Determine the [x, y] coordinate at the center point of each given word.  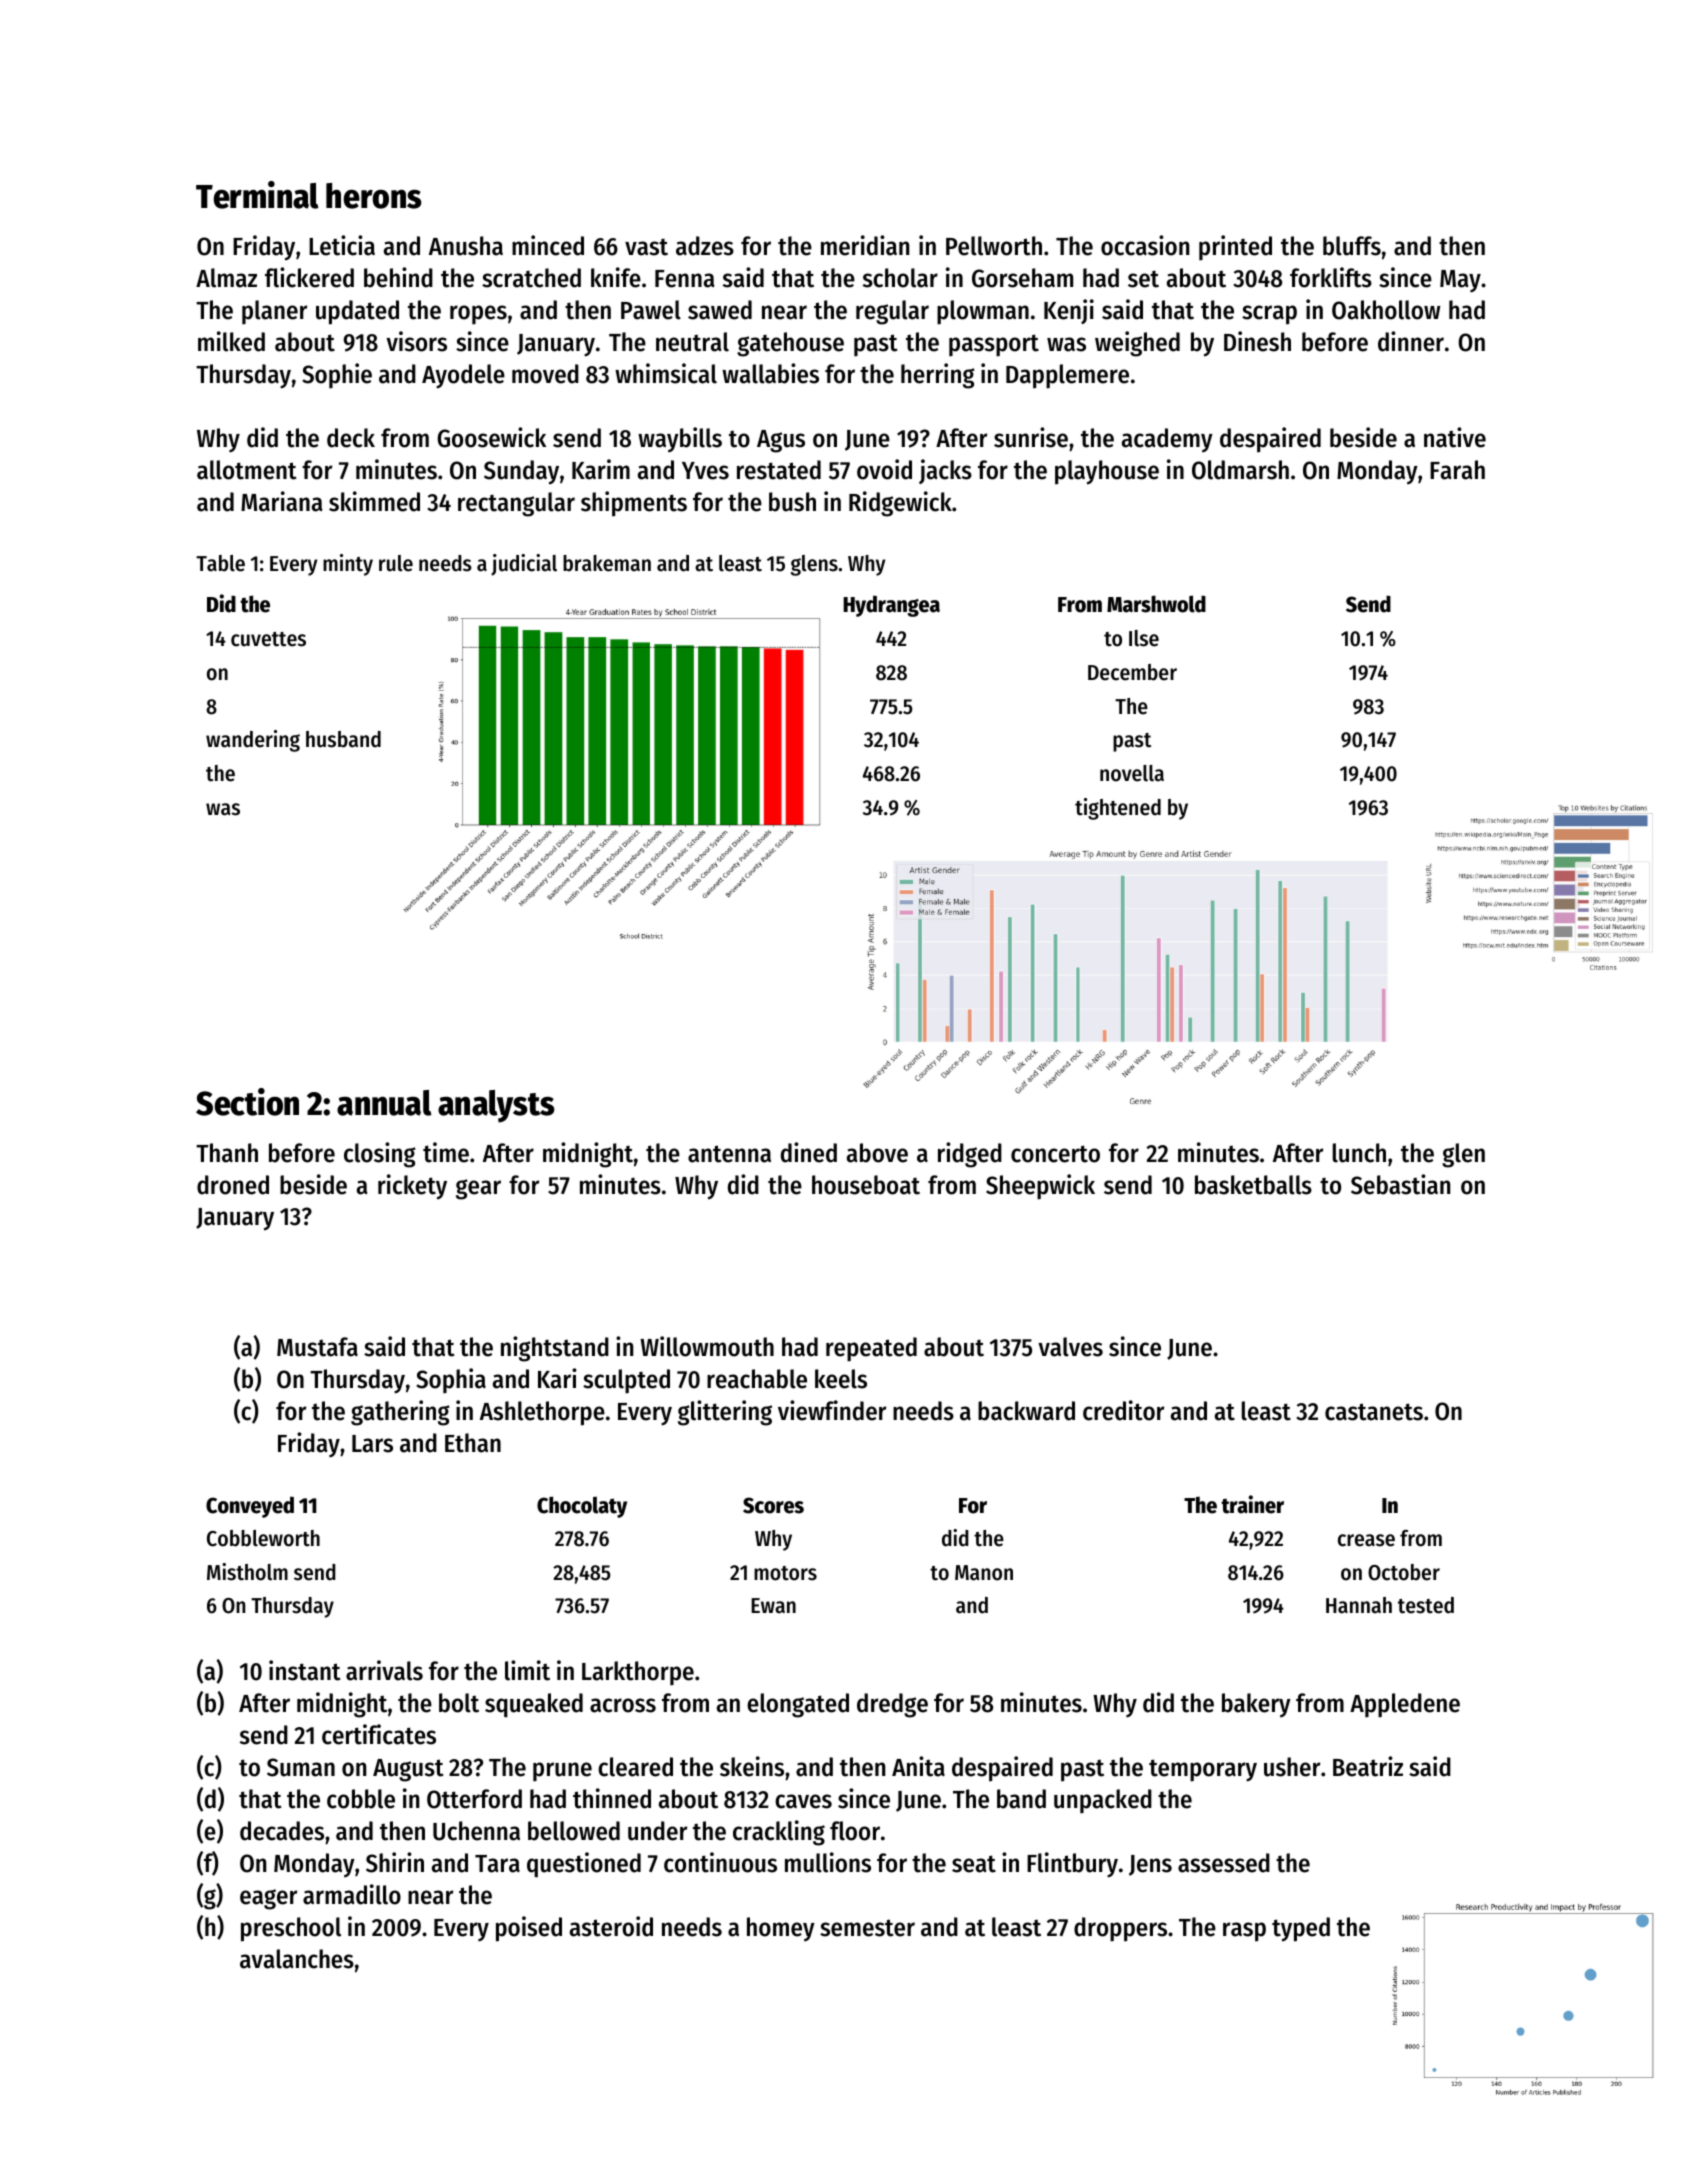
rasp [1244, 1932]
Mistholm [247, 1572]
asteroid [611, 1926]
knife [616, 277]
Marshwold [1156, 604]
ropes [478, 315]
